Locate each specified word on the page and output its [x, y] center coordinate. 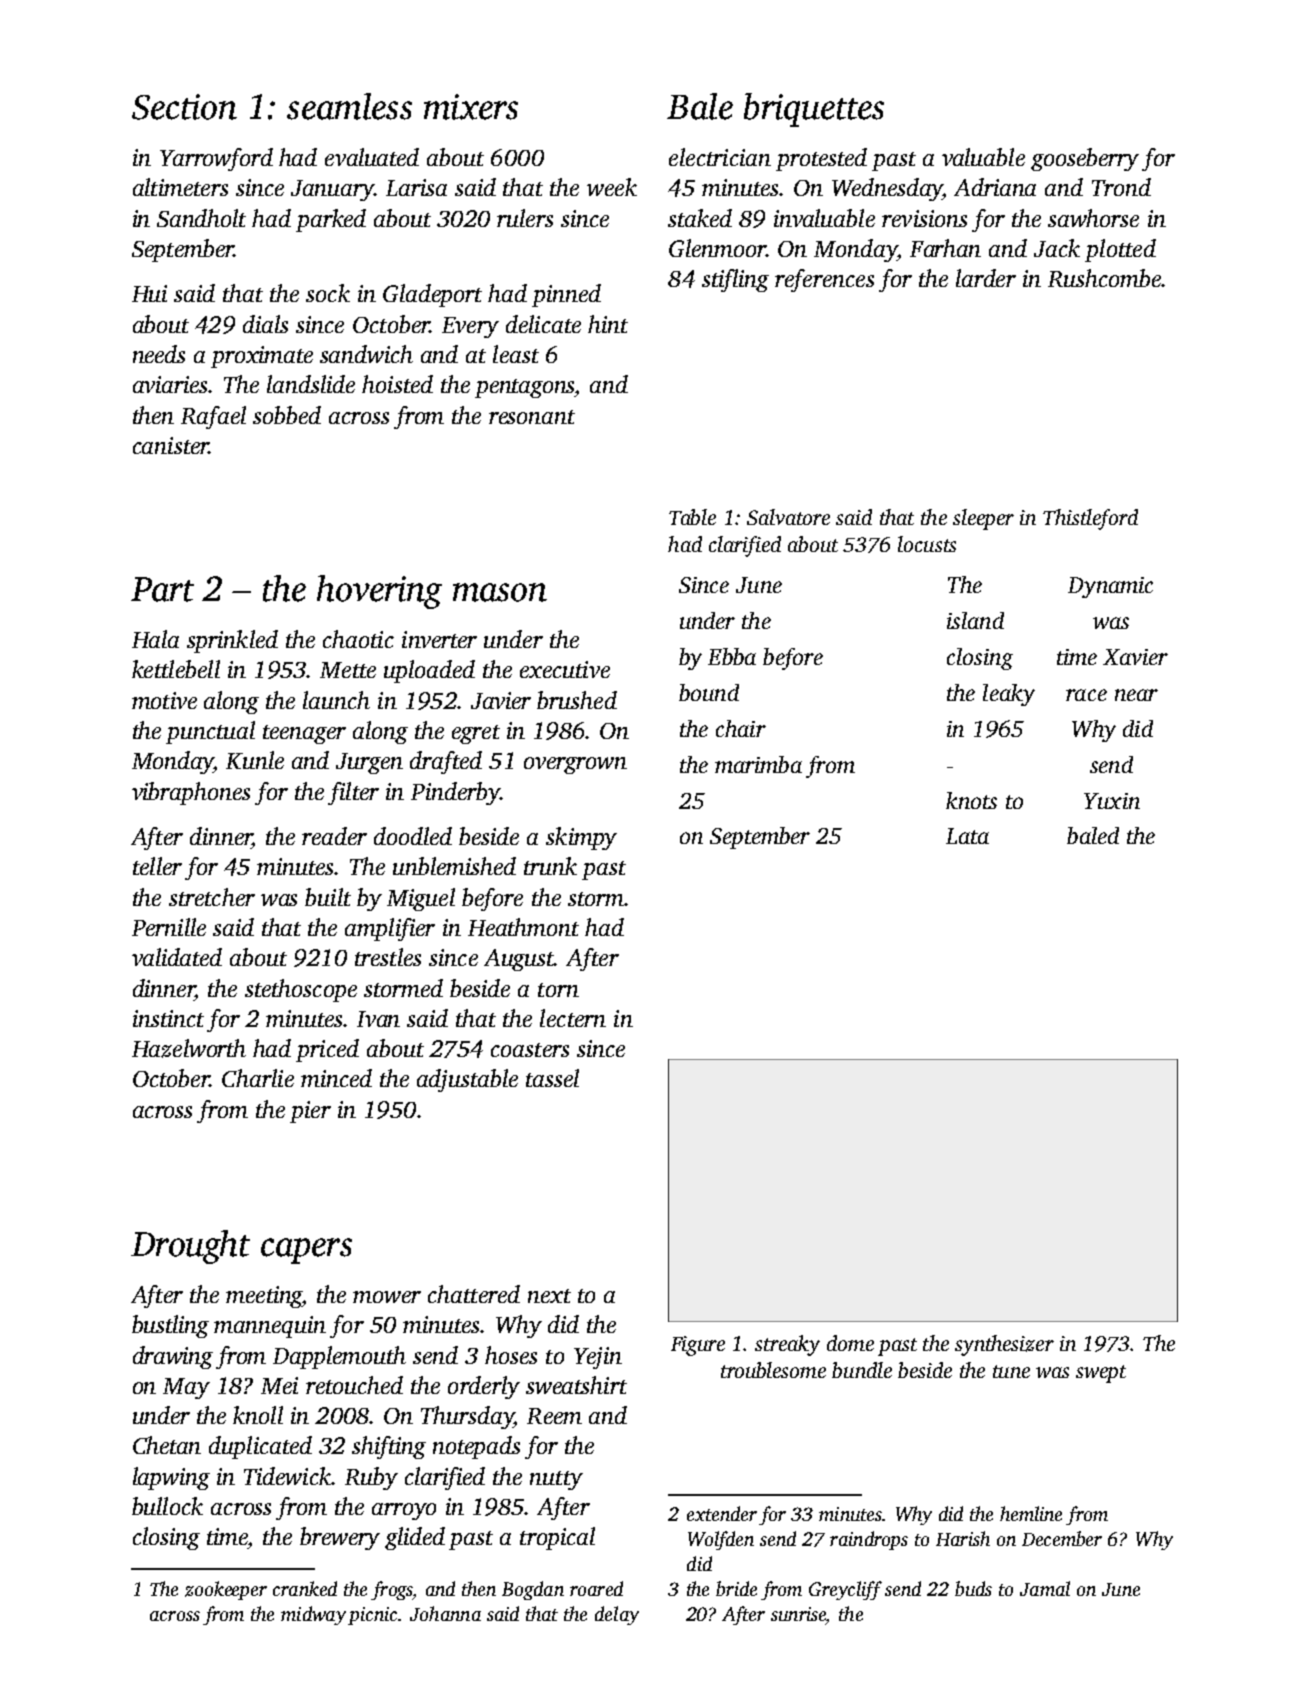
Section [184, 107]
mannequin [270, 1327]
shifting [389, 1447]
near [1136, 695]
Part [162, 589]
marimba [758, 764]
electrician [720, 157]
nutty [556, 1480]
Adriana [995, 187]
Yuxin [1112, 801]
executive [565, 669]
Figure [698, 1346]
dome [850, 1343]
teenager [304, 734]
